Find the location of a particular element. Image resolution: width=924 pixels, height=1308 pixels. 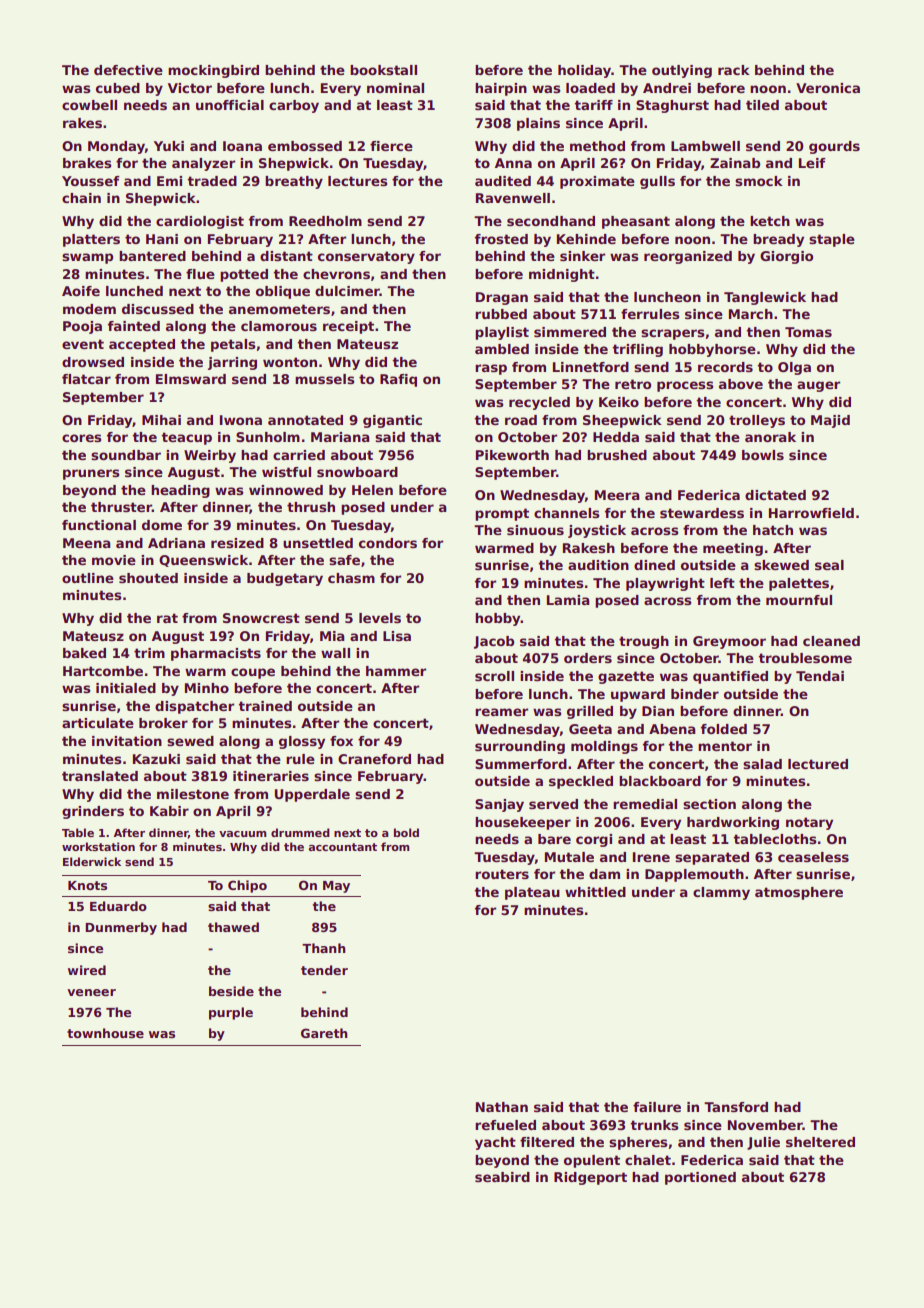

Gareth is located at coordinates (324, 1033).
